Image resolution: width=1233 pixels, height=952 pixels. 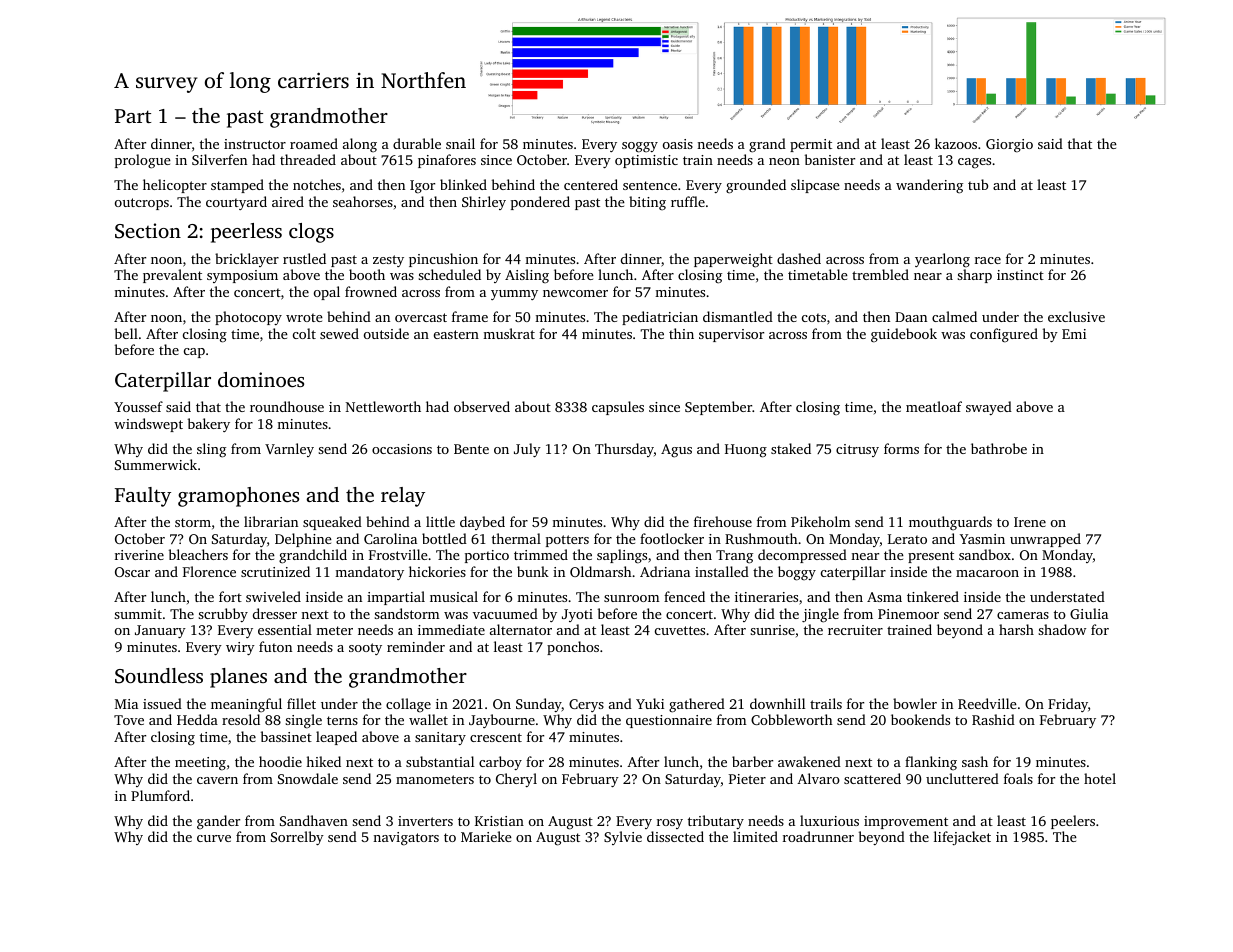 I want to click on Sorrelby, so click(x=297, y=838).
